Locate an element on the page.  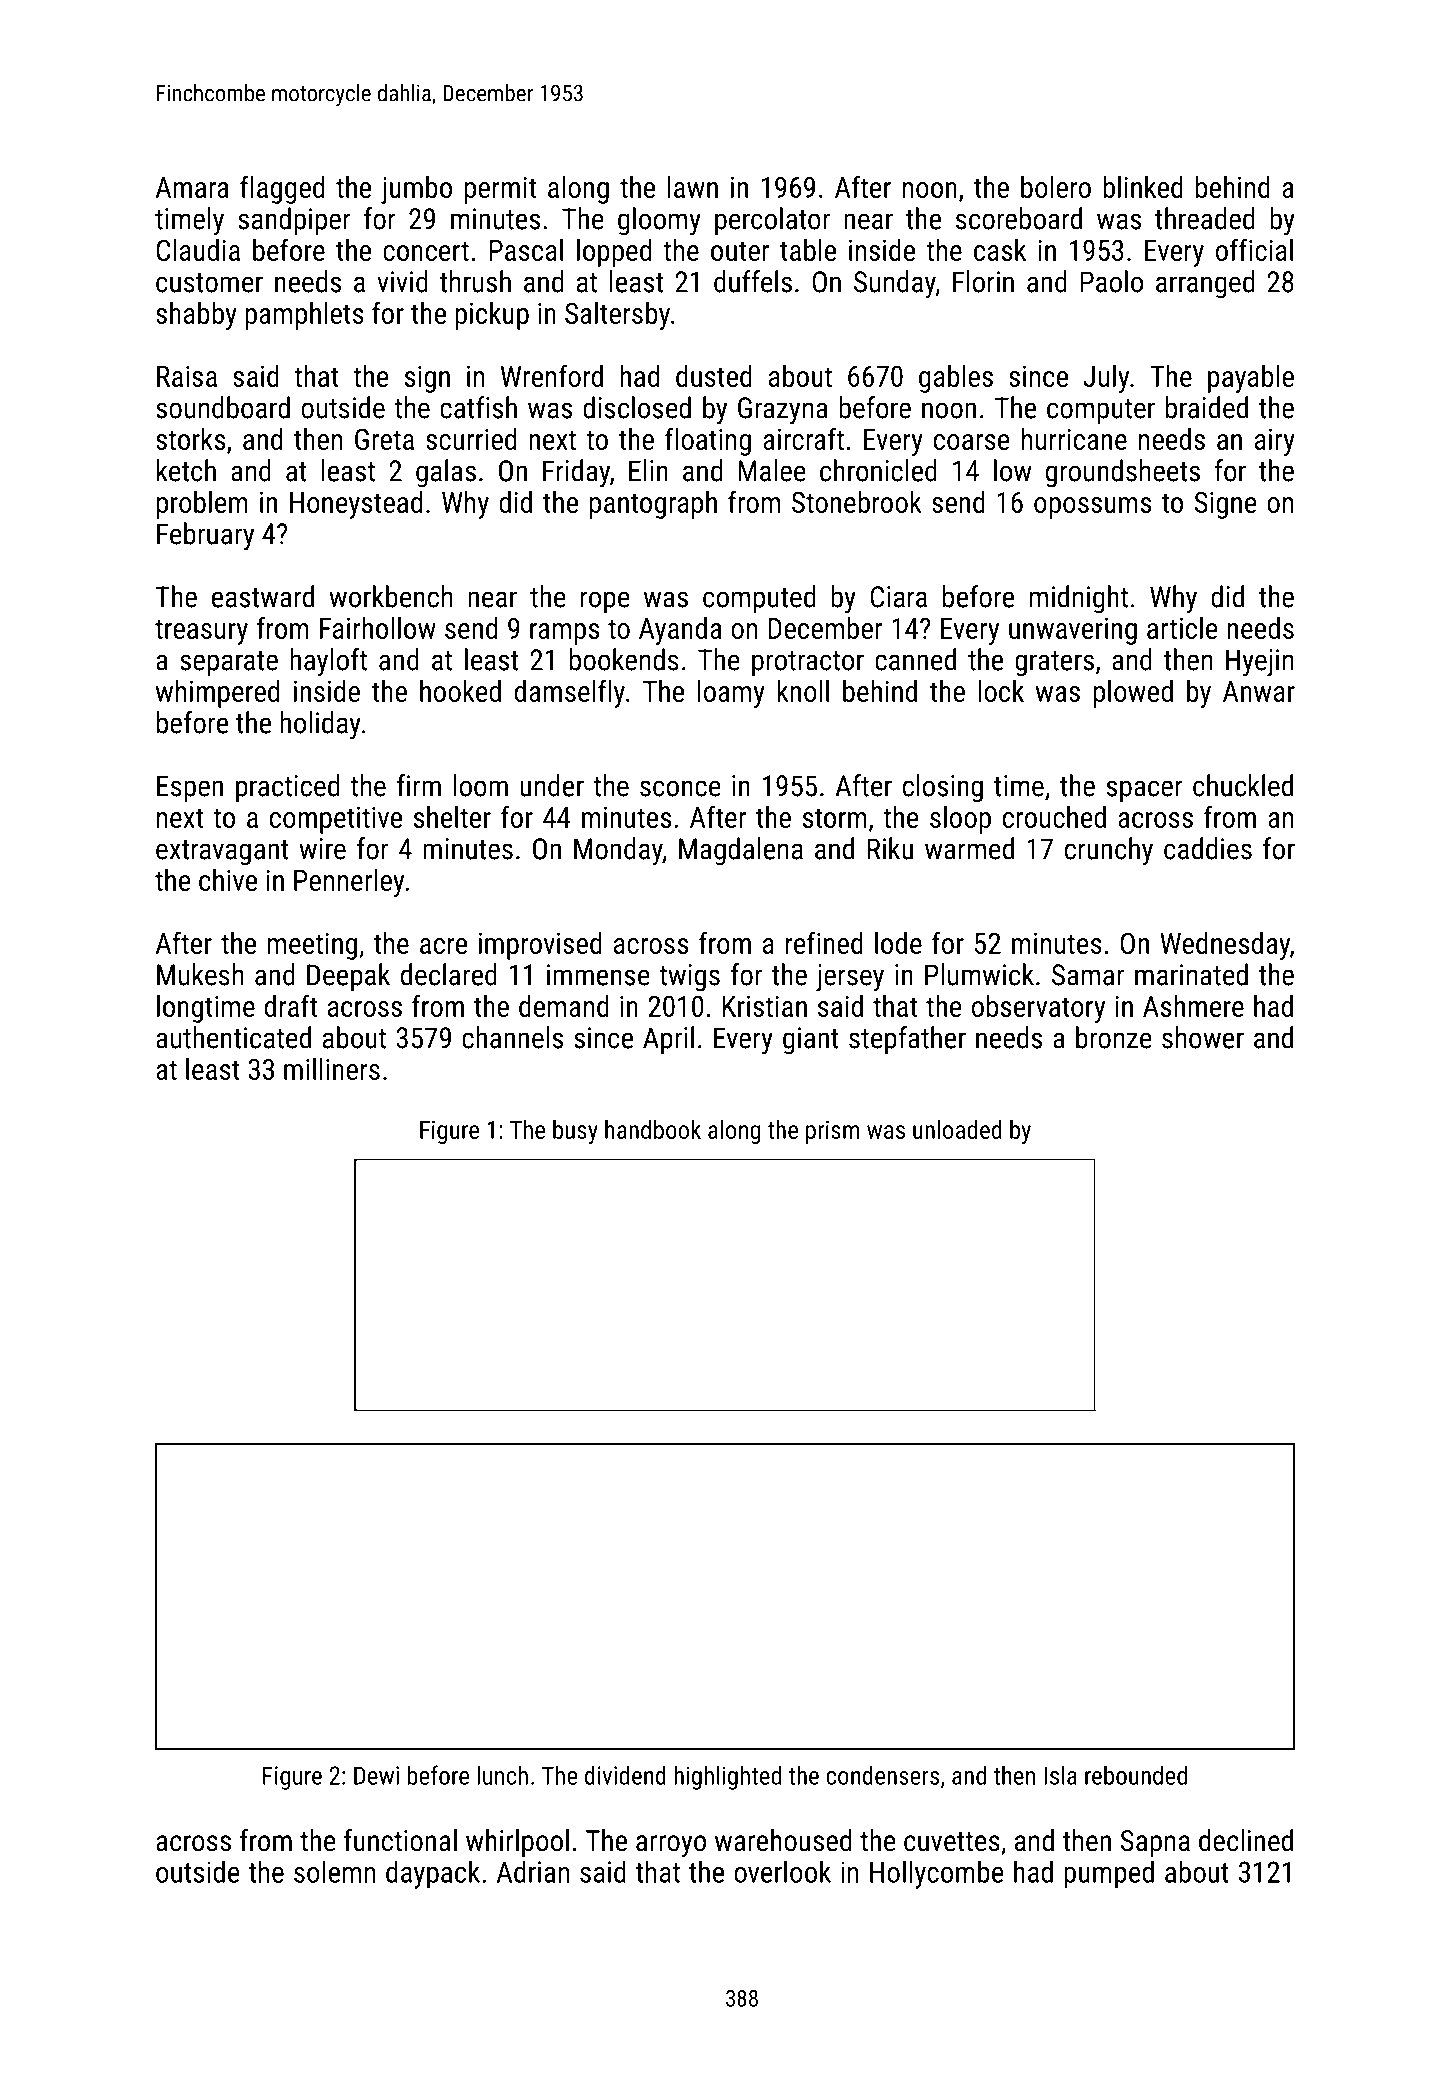
shower is located at coordinates (1203, 1037).
